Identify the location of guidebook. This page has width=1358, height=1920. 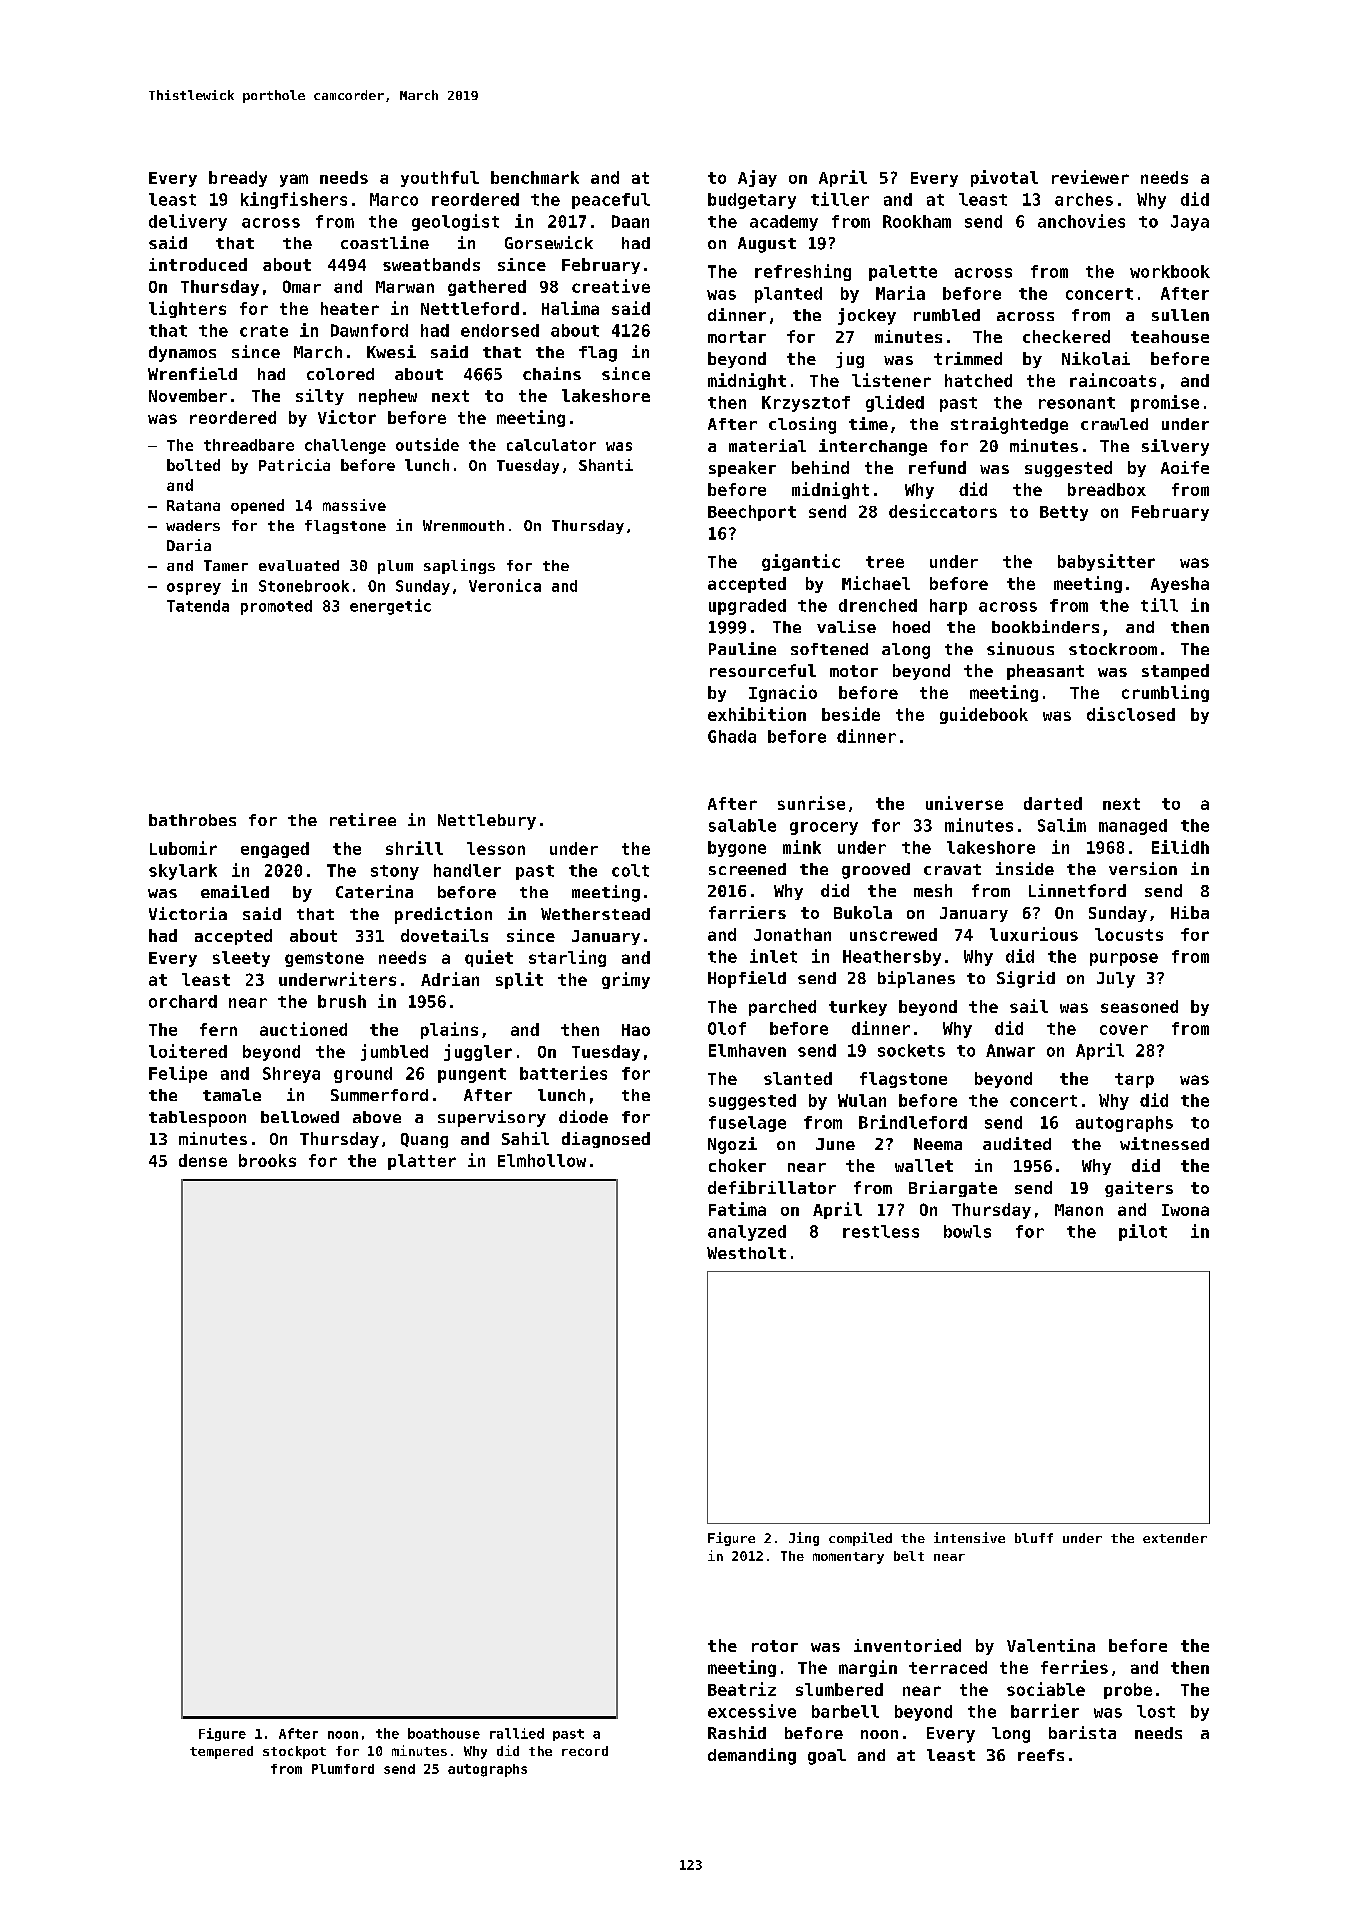
(984, 715).
